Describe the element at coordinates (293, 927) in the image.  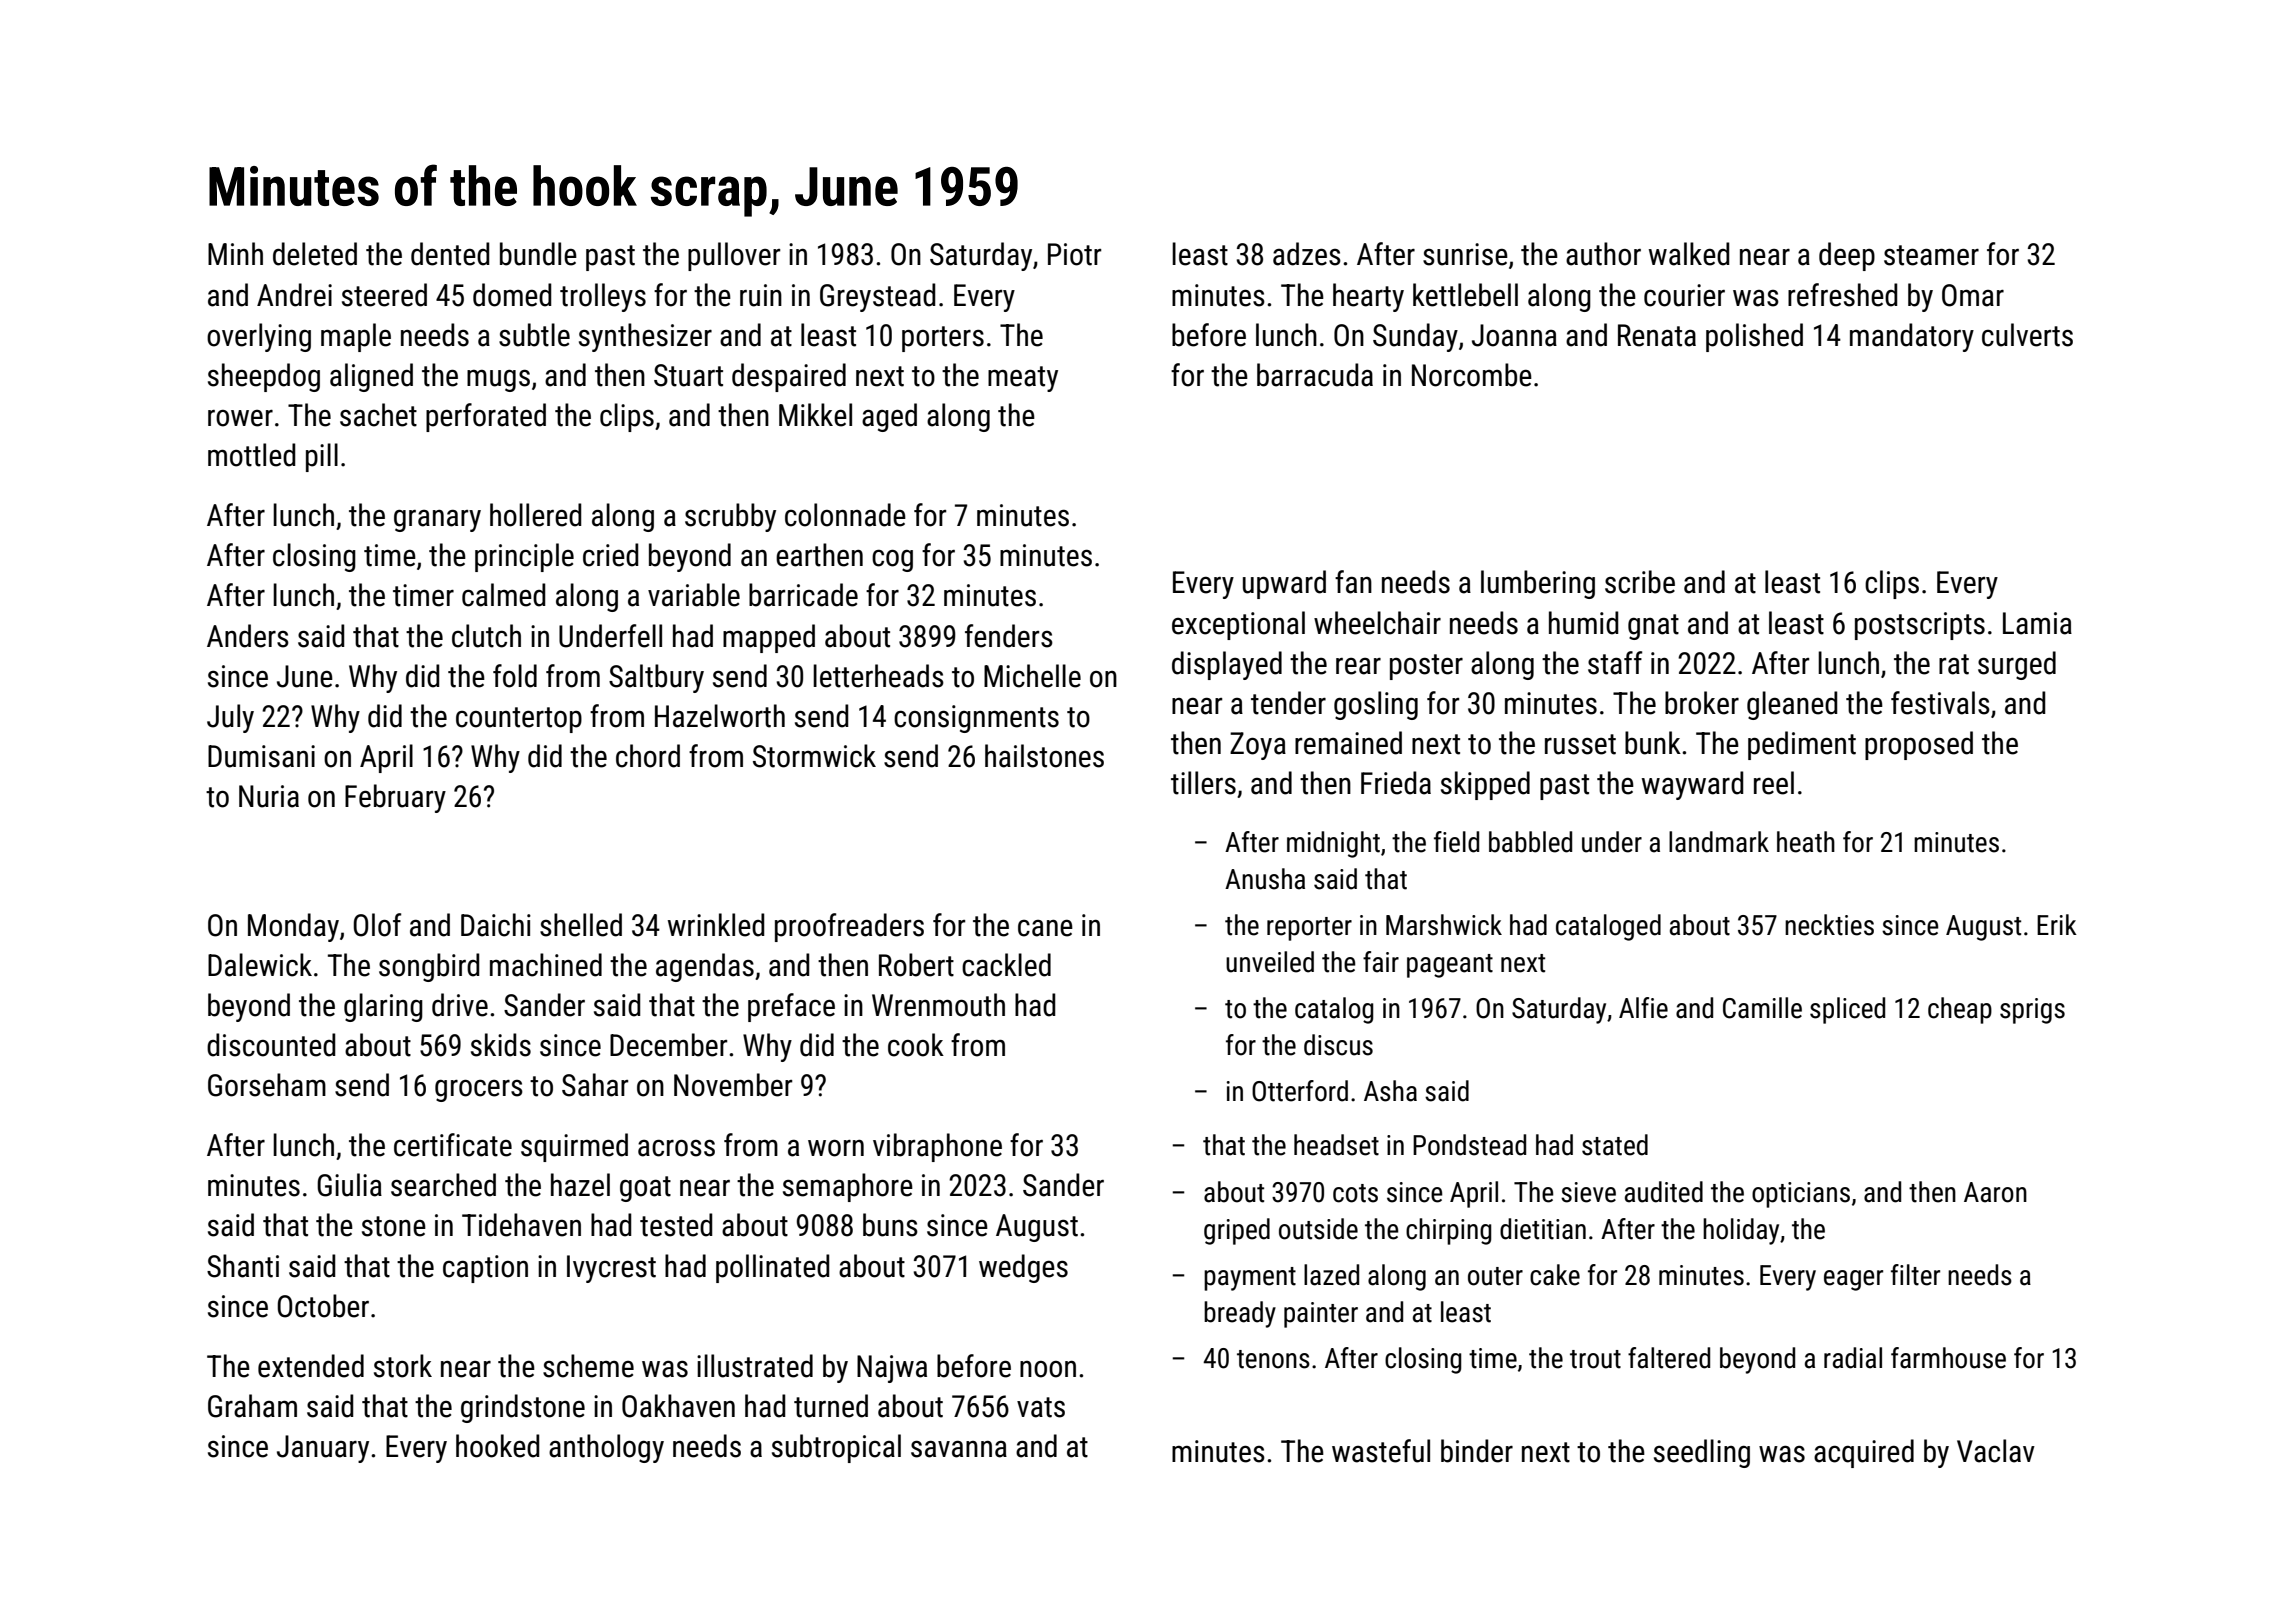
I see `Monday` at that location.
